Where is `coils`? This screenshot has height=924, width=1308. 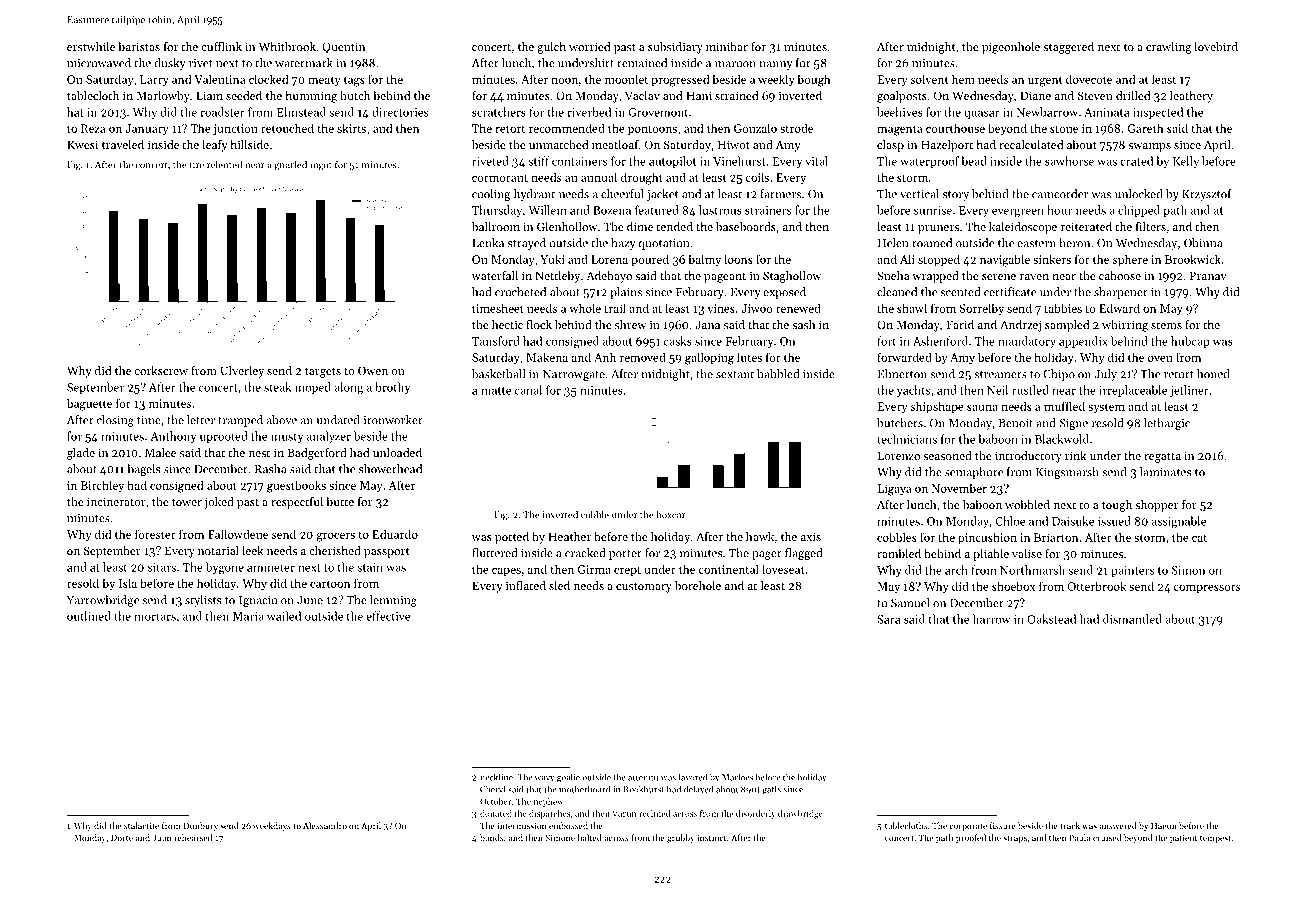 coils is located at coordinates (757, 177).
